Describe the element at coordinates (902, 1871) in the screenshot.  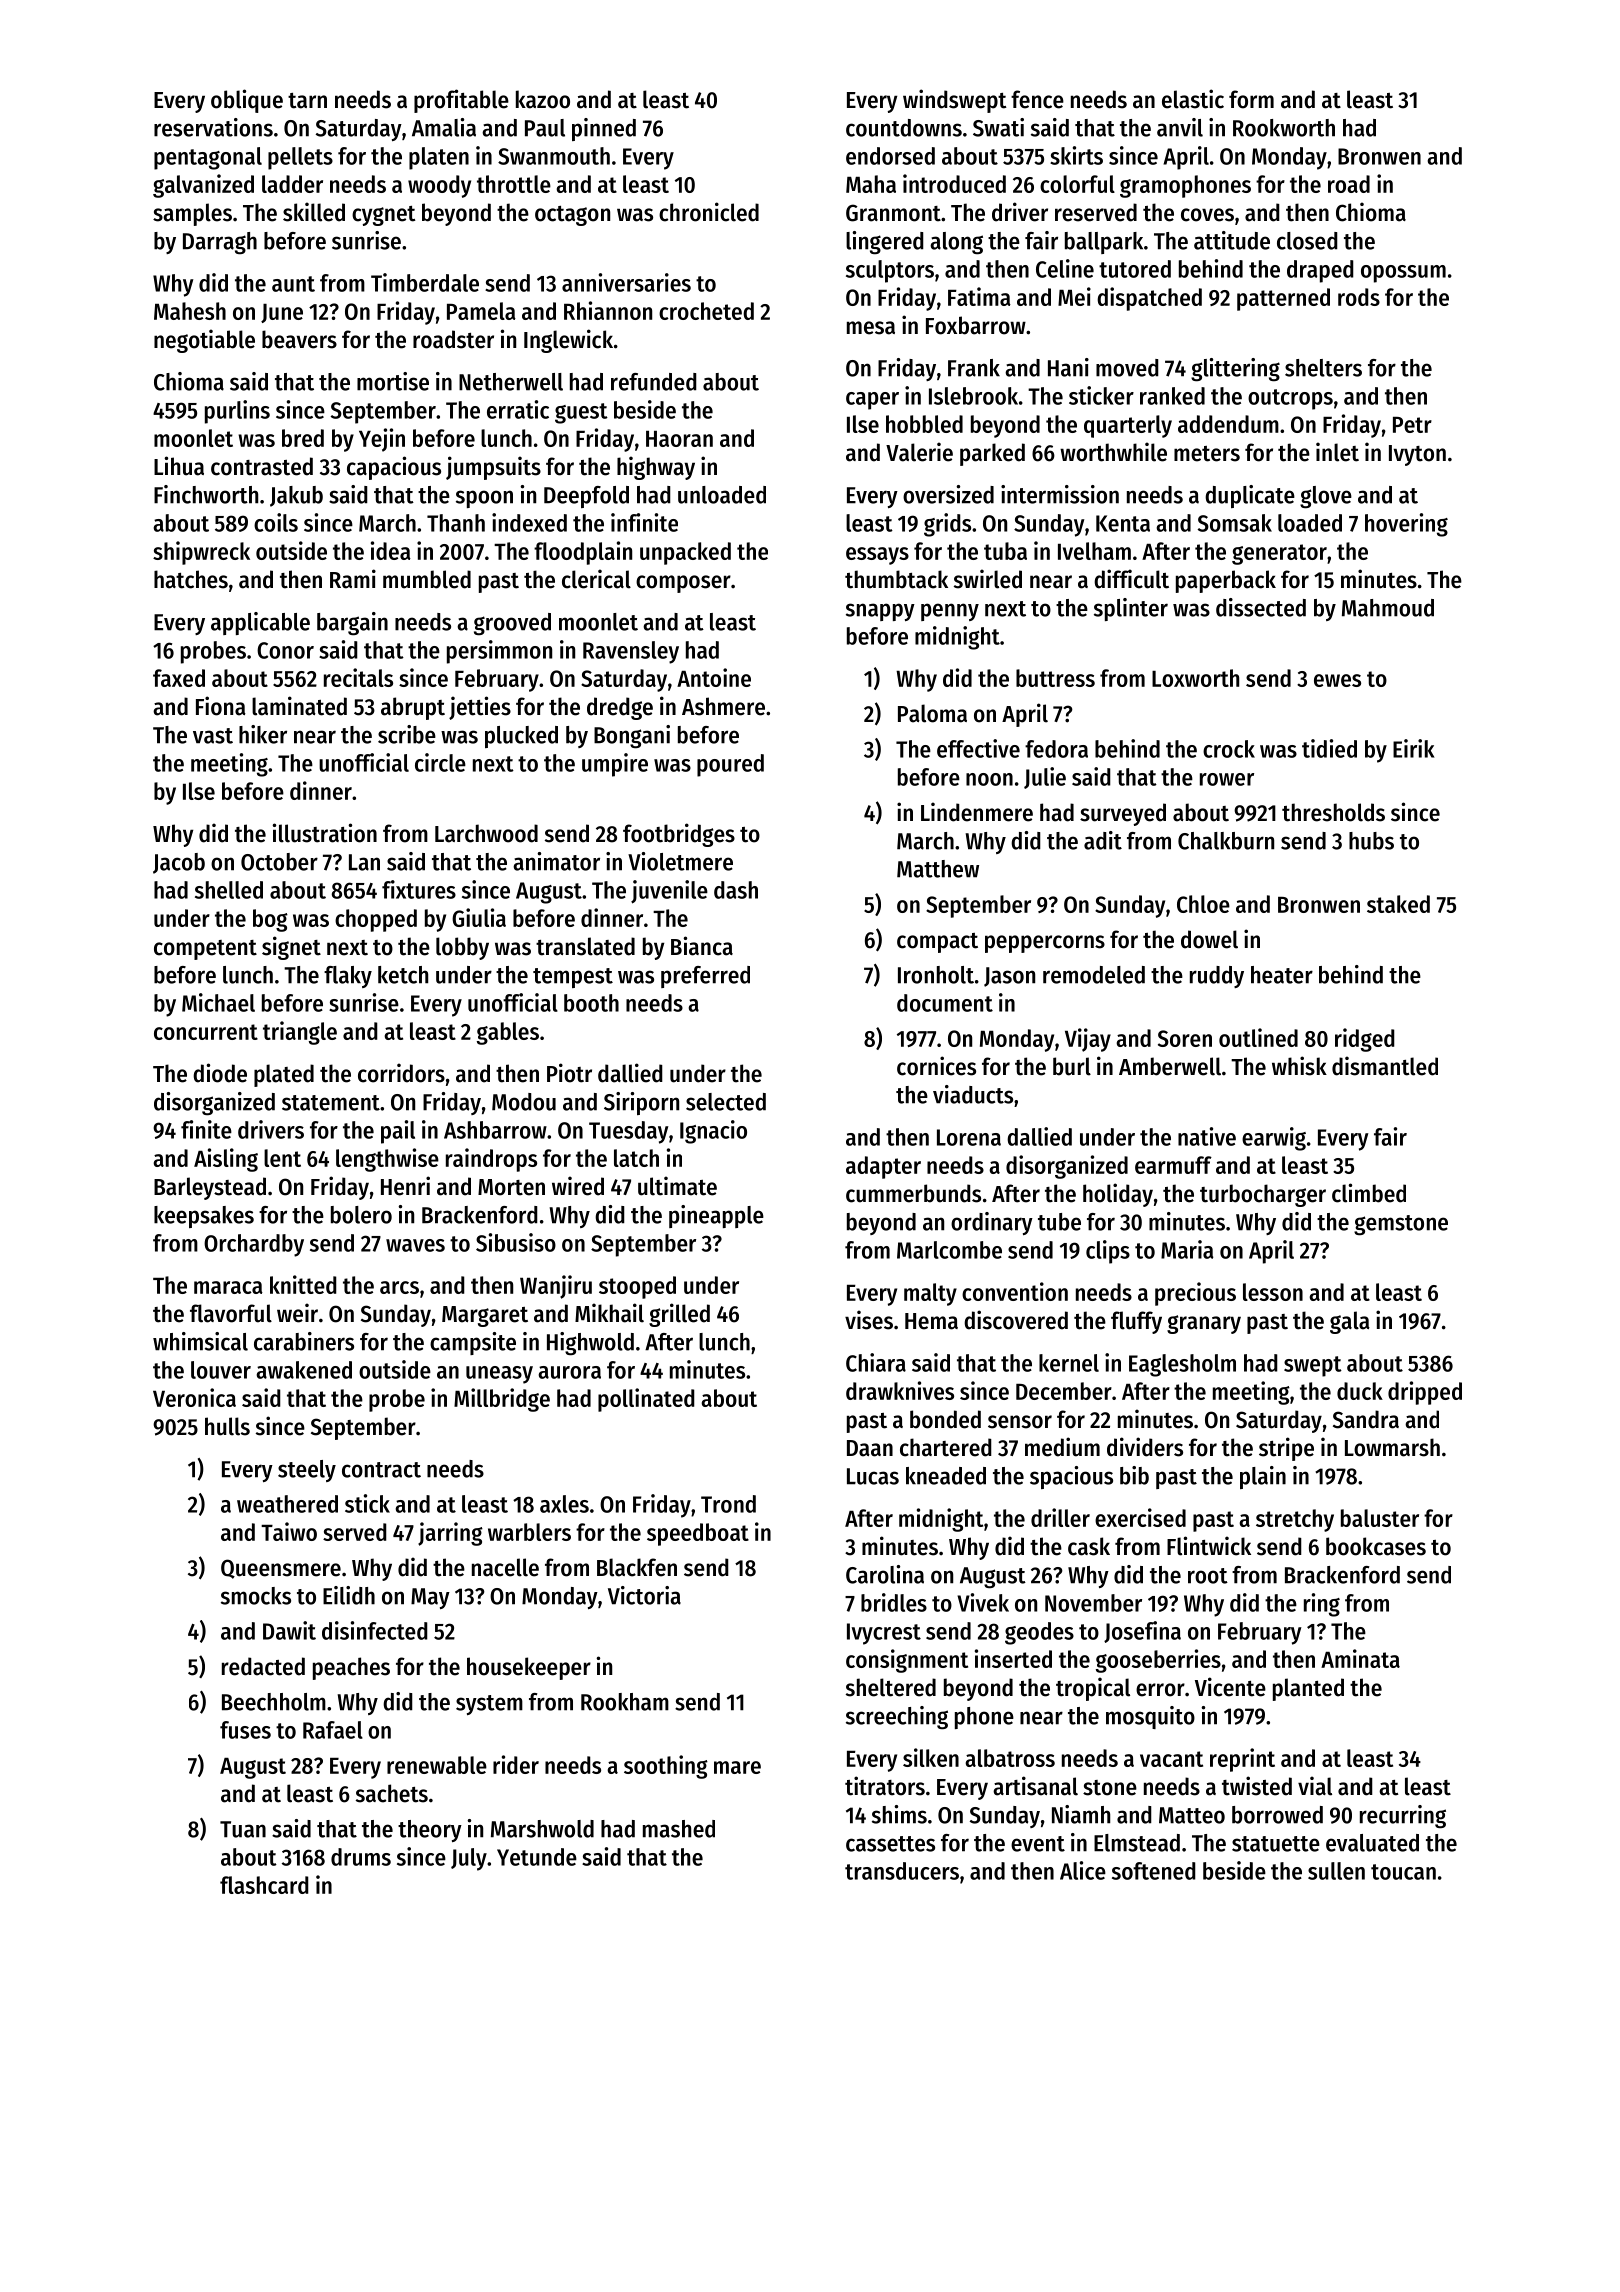
I see `transducers` at that location.
